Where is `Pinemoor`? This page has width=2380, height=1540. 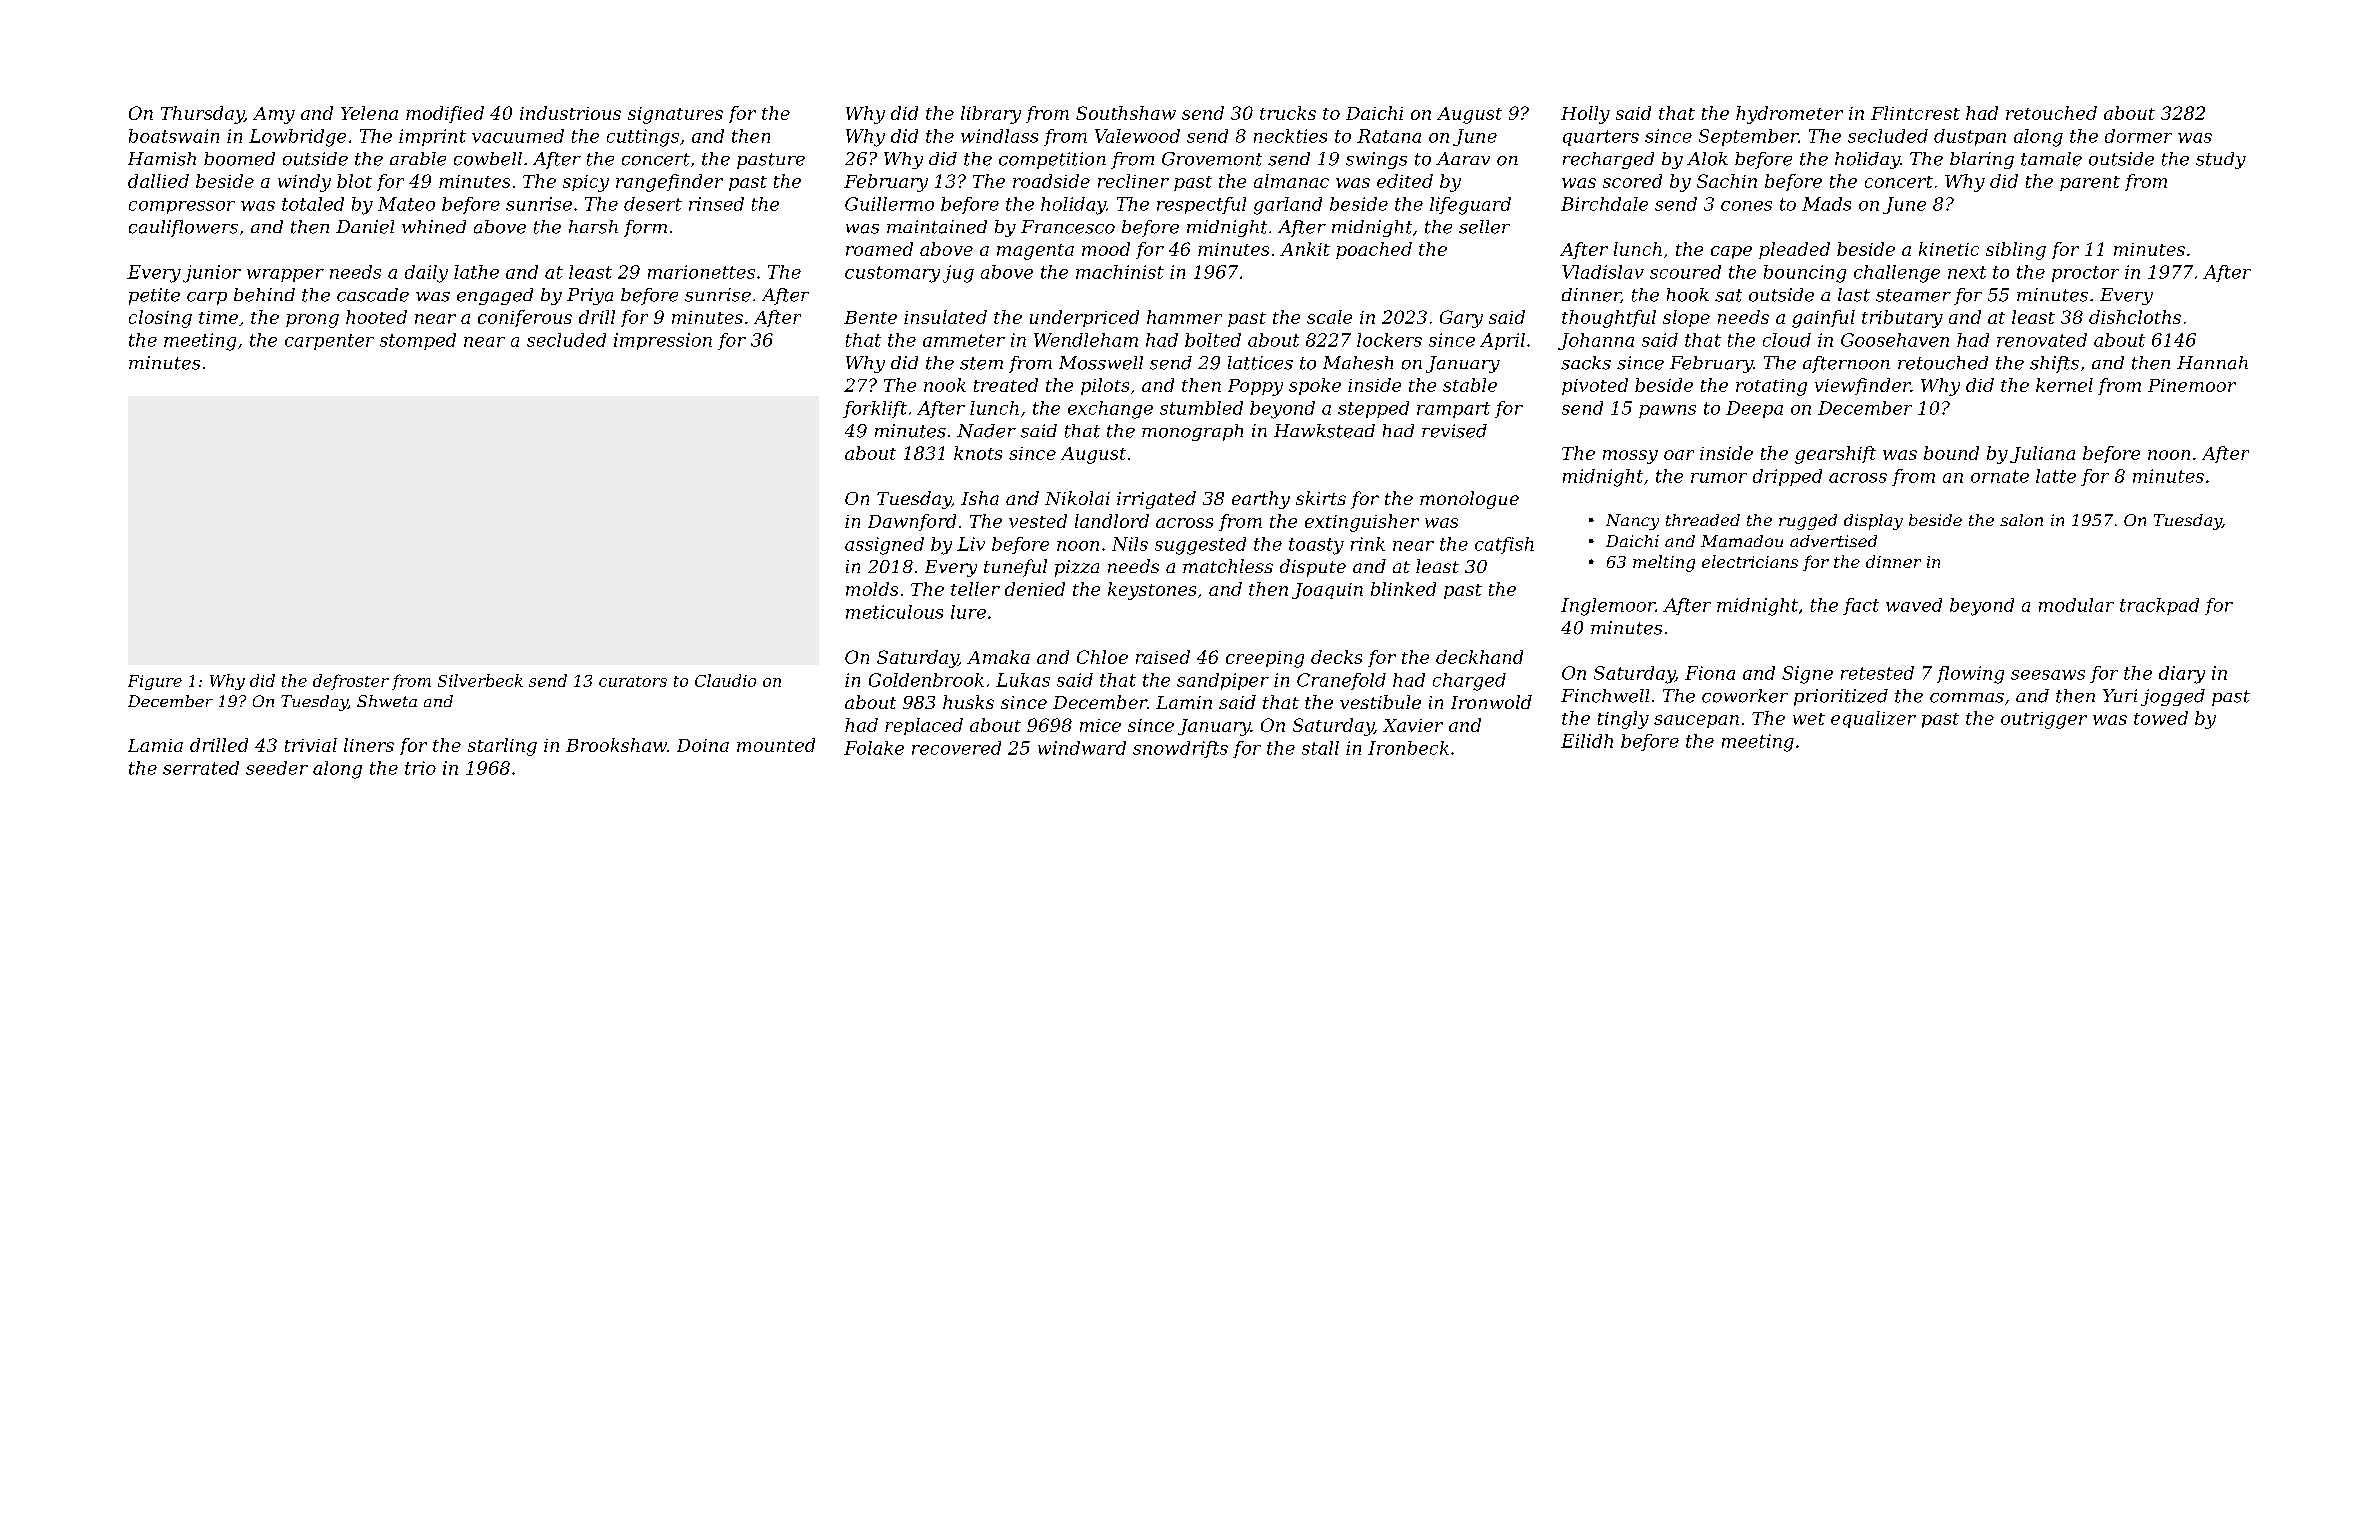 Pinemoor is located at coordinates (2192, 385).
